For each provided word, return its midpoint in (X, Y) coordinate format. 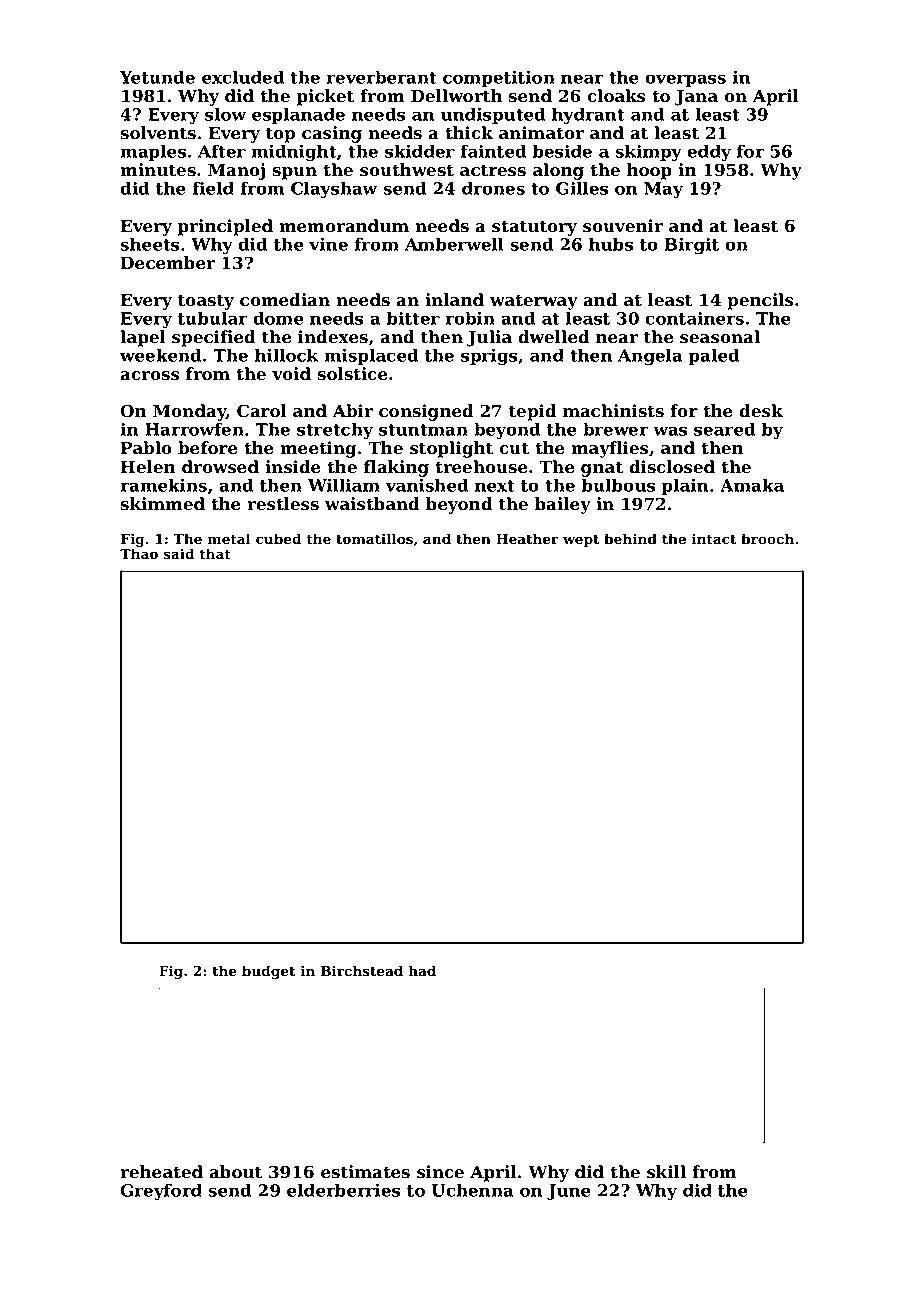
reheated (161, 1172)
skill (666, 1172)
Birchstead (362, 971)
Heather (527, 539)
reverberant (382, 77)
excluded (243, 77)
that (215, 554)
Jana (696, 97)
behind (630, 539)
